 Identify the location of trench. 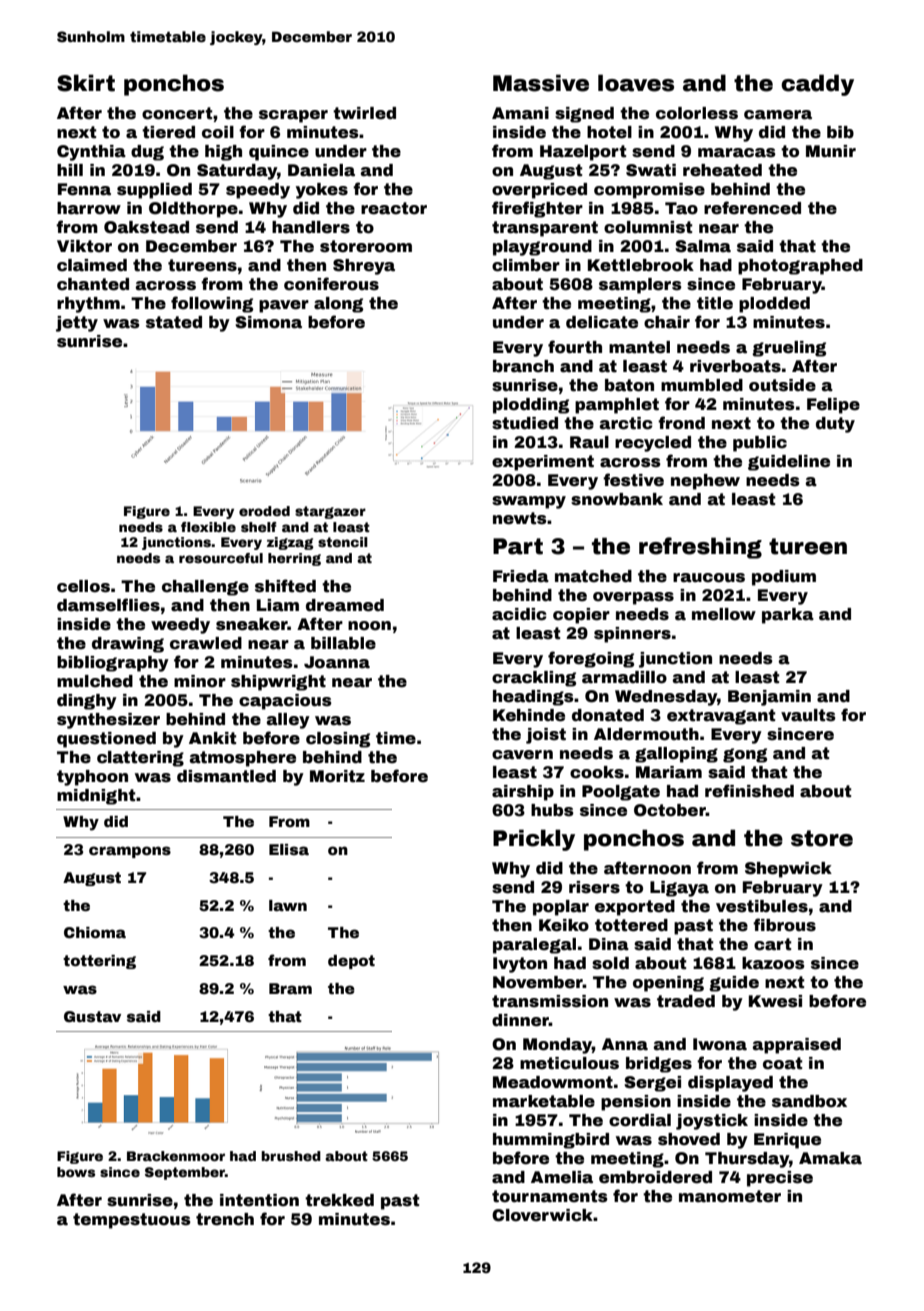
(225, 1219).
